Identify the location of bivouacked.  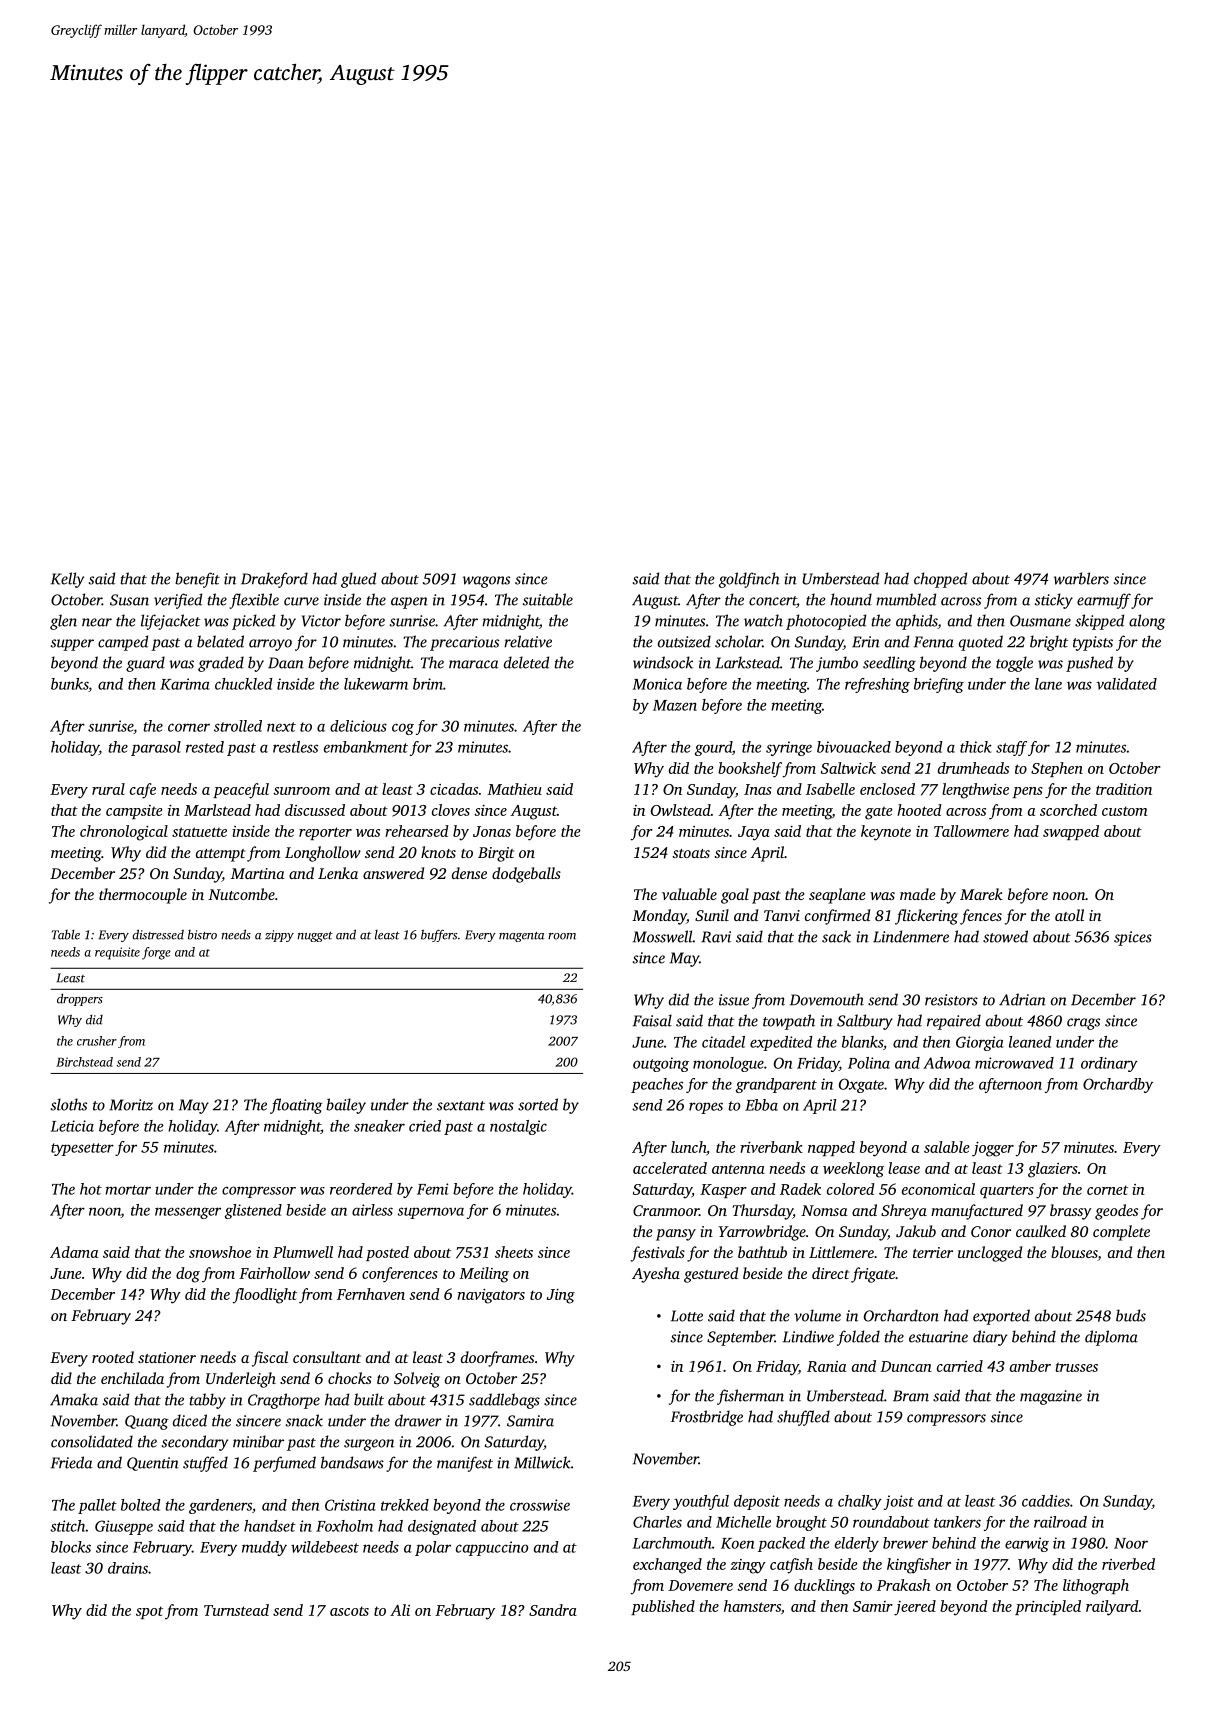
(854, 747).
